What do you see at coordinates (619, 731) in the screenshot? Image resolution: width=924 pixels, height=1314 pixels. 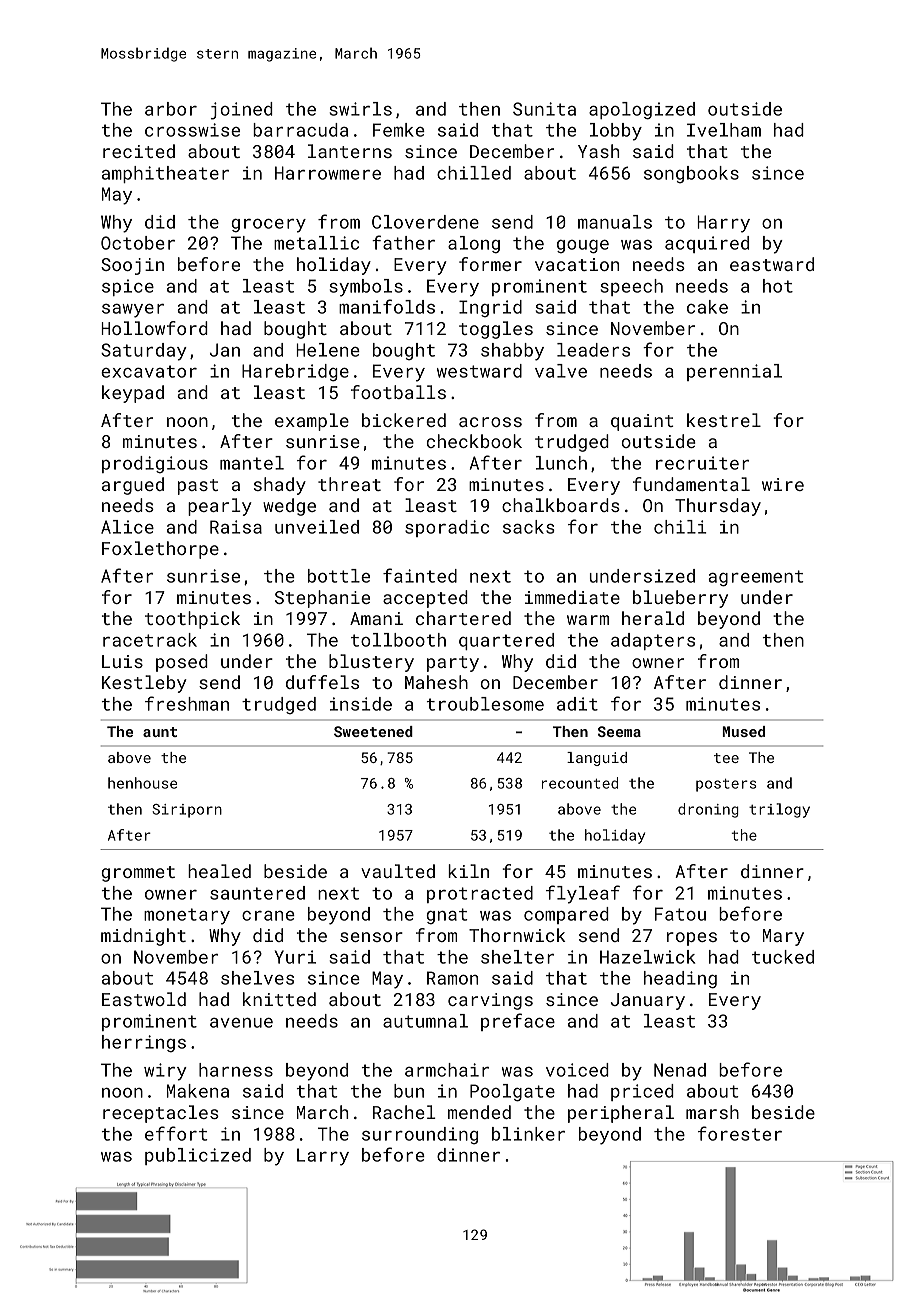 I see `Seema` at bounding box center [619, 731].
